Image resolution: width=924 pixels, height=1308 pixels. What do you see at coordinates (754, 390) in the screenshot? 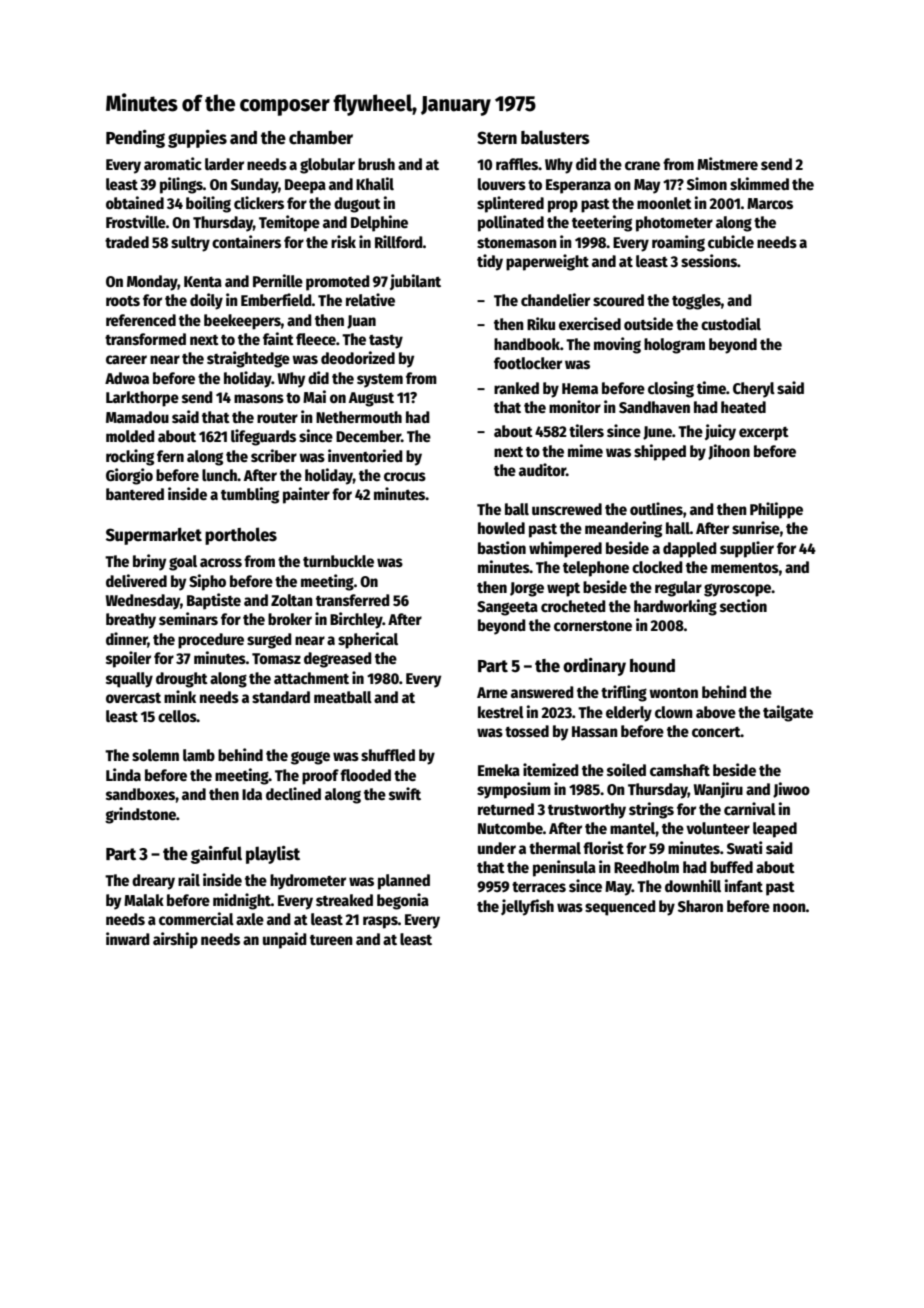
I see `Cheryl` at bounding box center [754, 390].
